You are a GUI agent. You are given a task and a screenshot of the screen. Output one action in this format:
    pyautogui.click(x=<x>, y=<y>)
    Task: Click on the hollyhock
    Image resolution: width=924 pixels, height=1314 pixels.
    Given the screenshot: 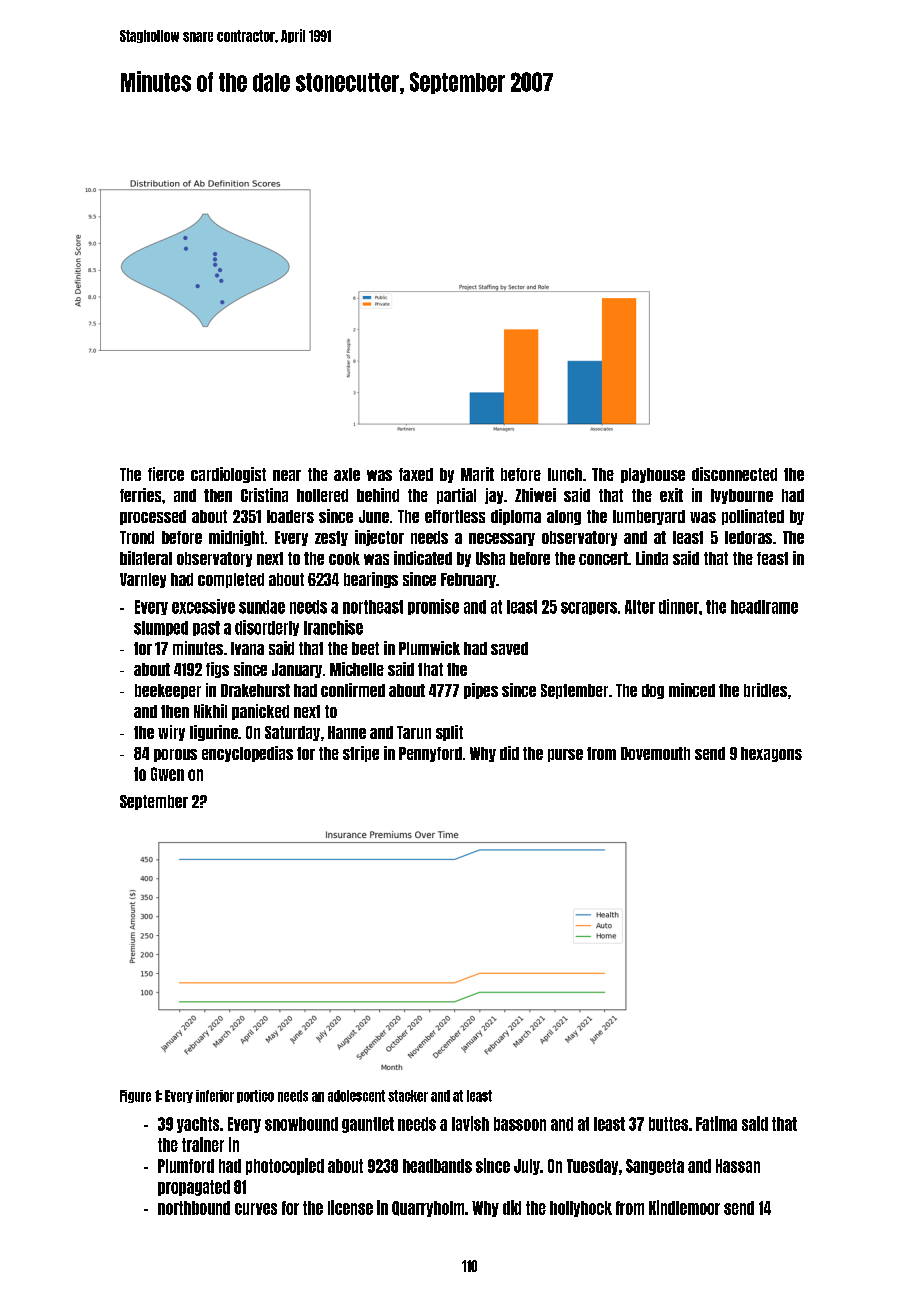 What is the action you would take?
    pyautogui.click(x=581, y=1209)
